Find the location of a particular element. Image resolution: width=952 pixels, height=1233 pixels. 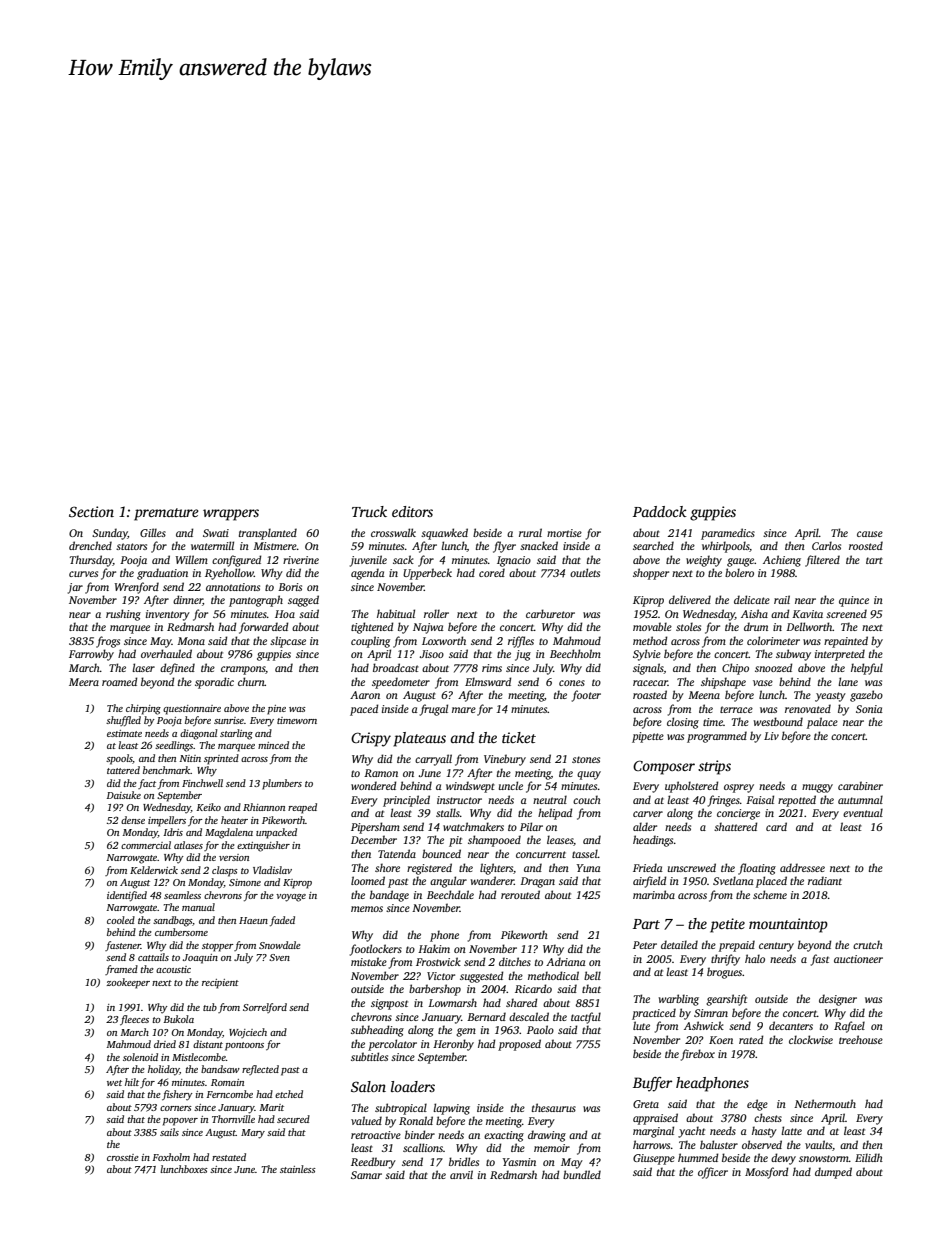

spools is located at coordinates (119, 759).
